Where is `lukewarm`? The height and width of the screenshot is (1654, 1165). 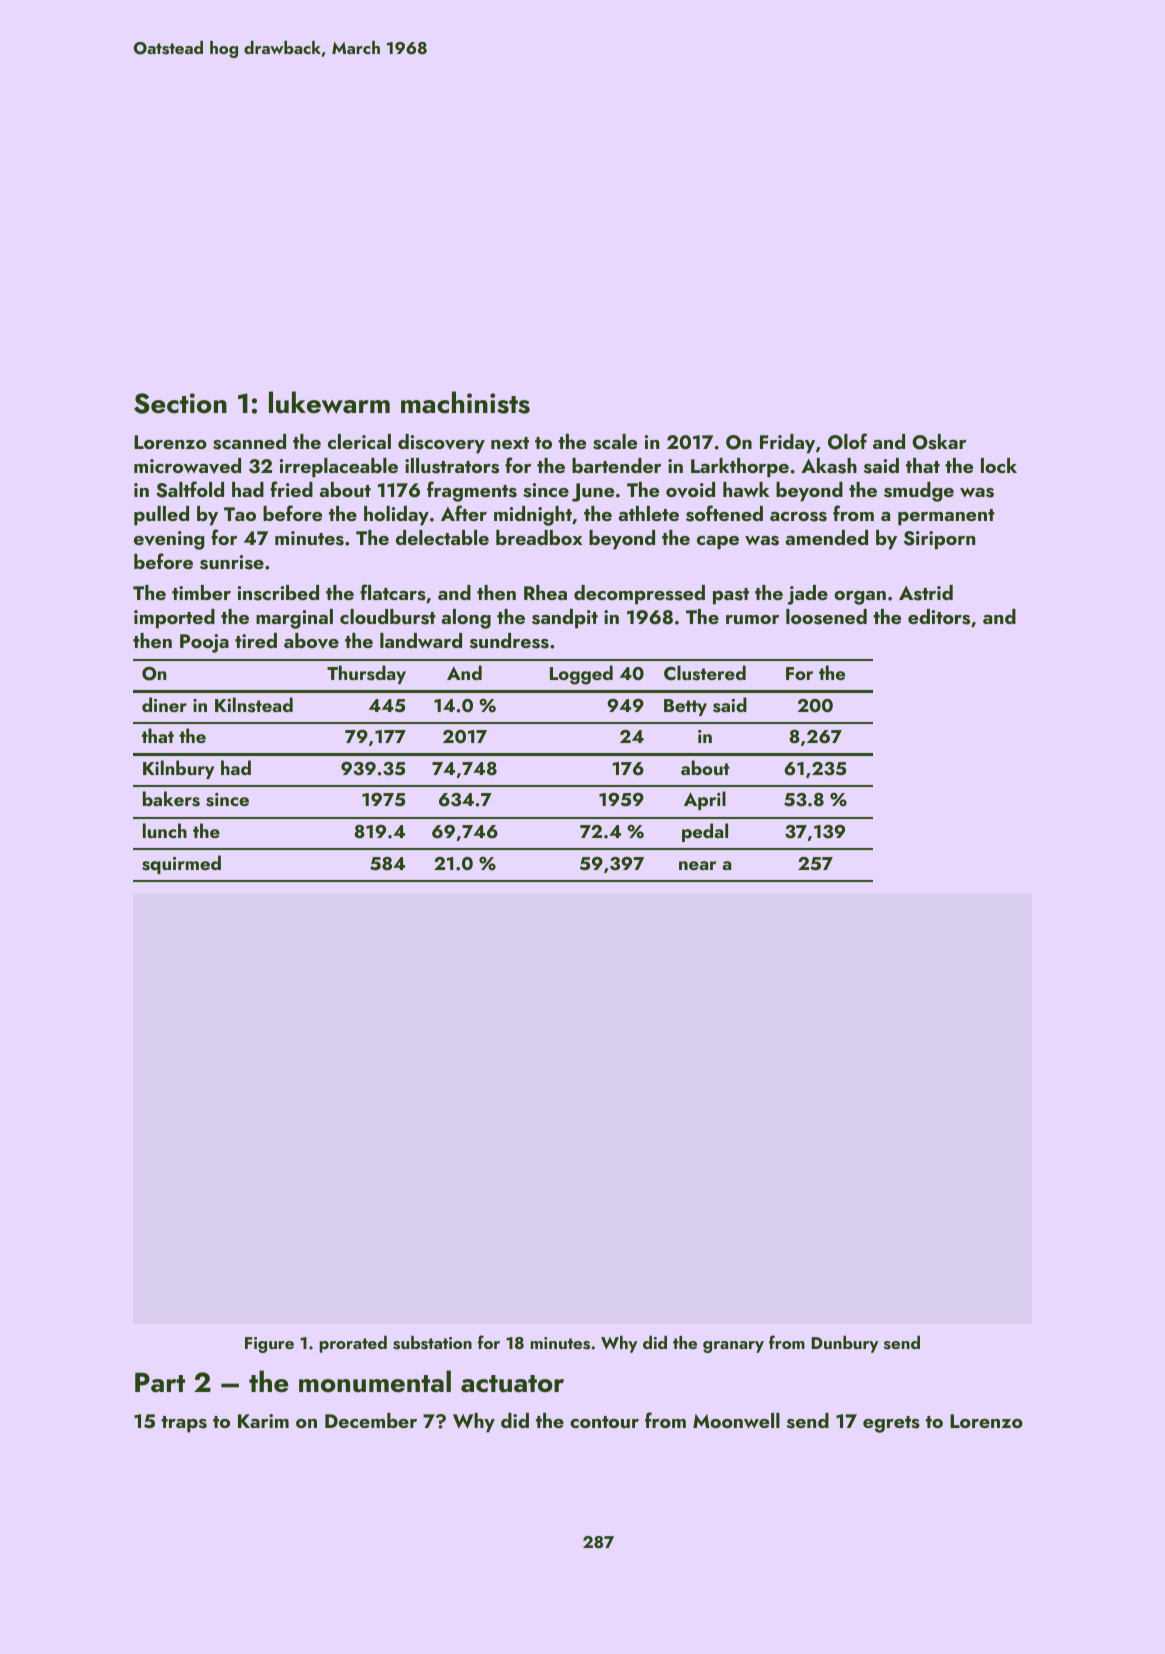
lukewarm is located at coordinates (329, 402).
